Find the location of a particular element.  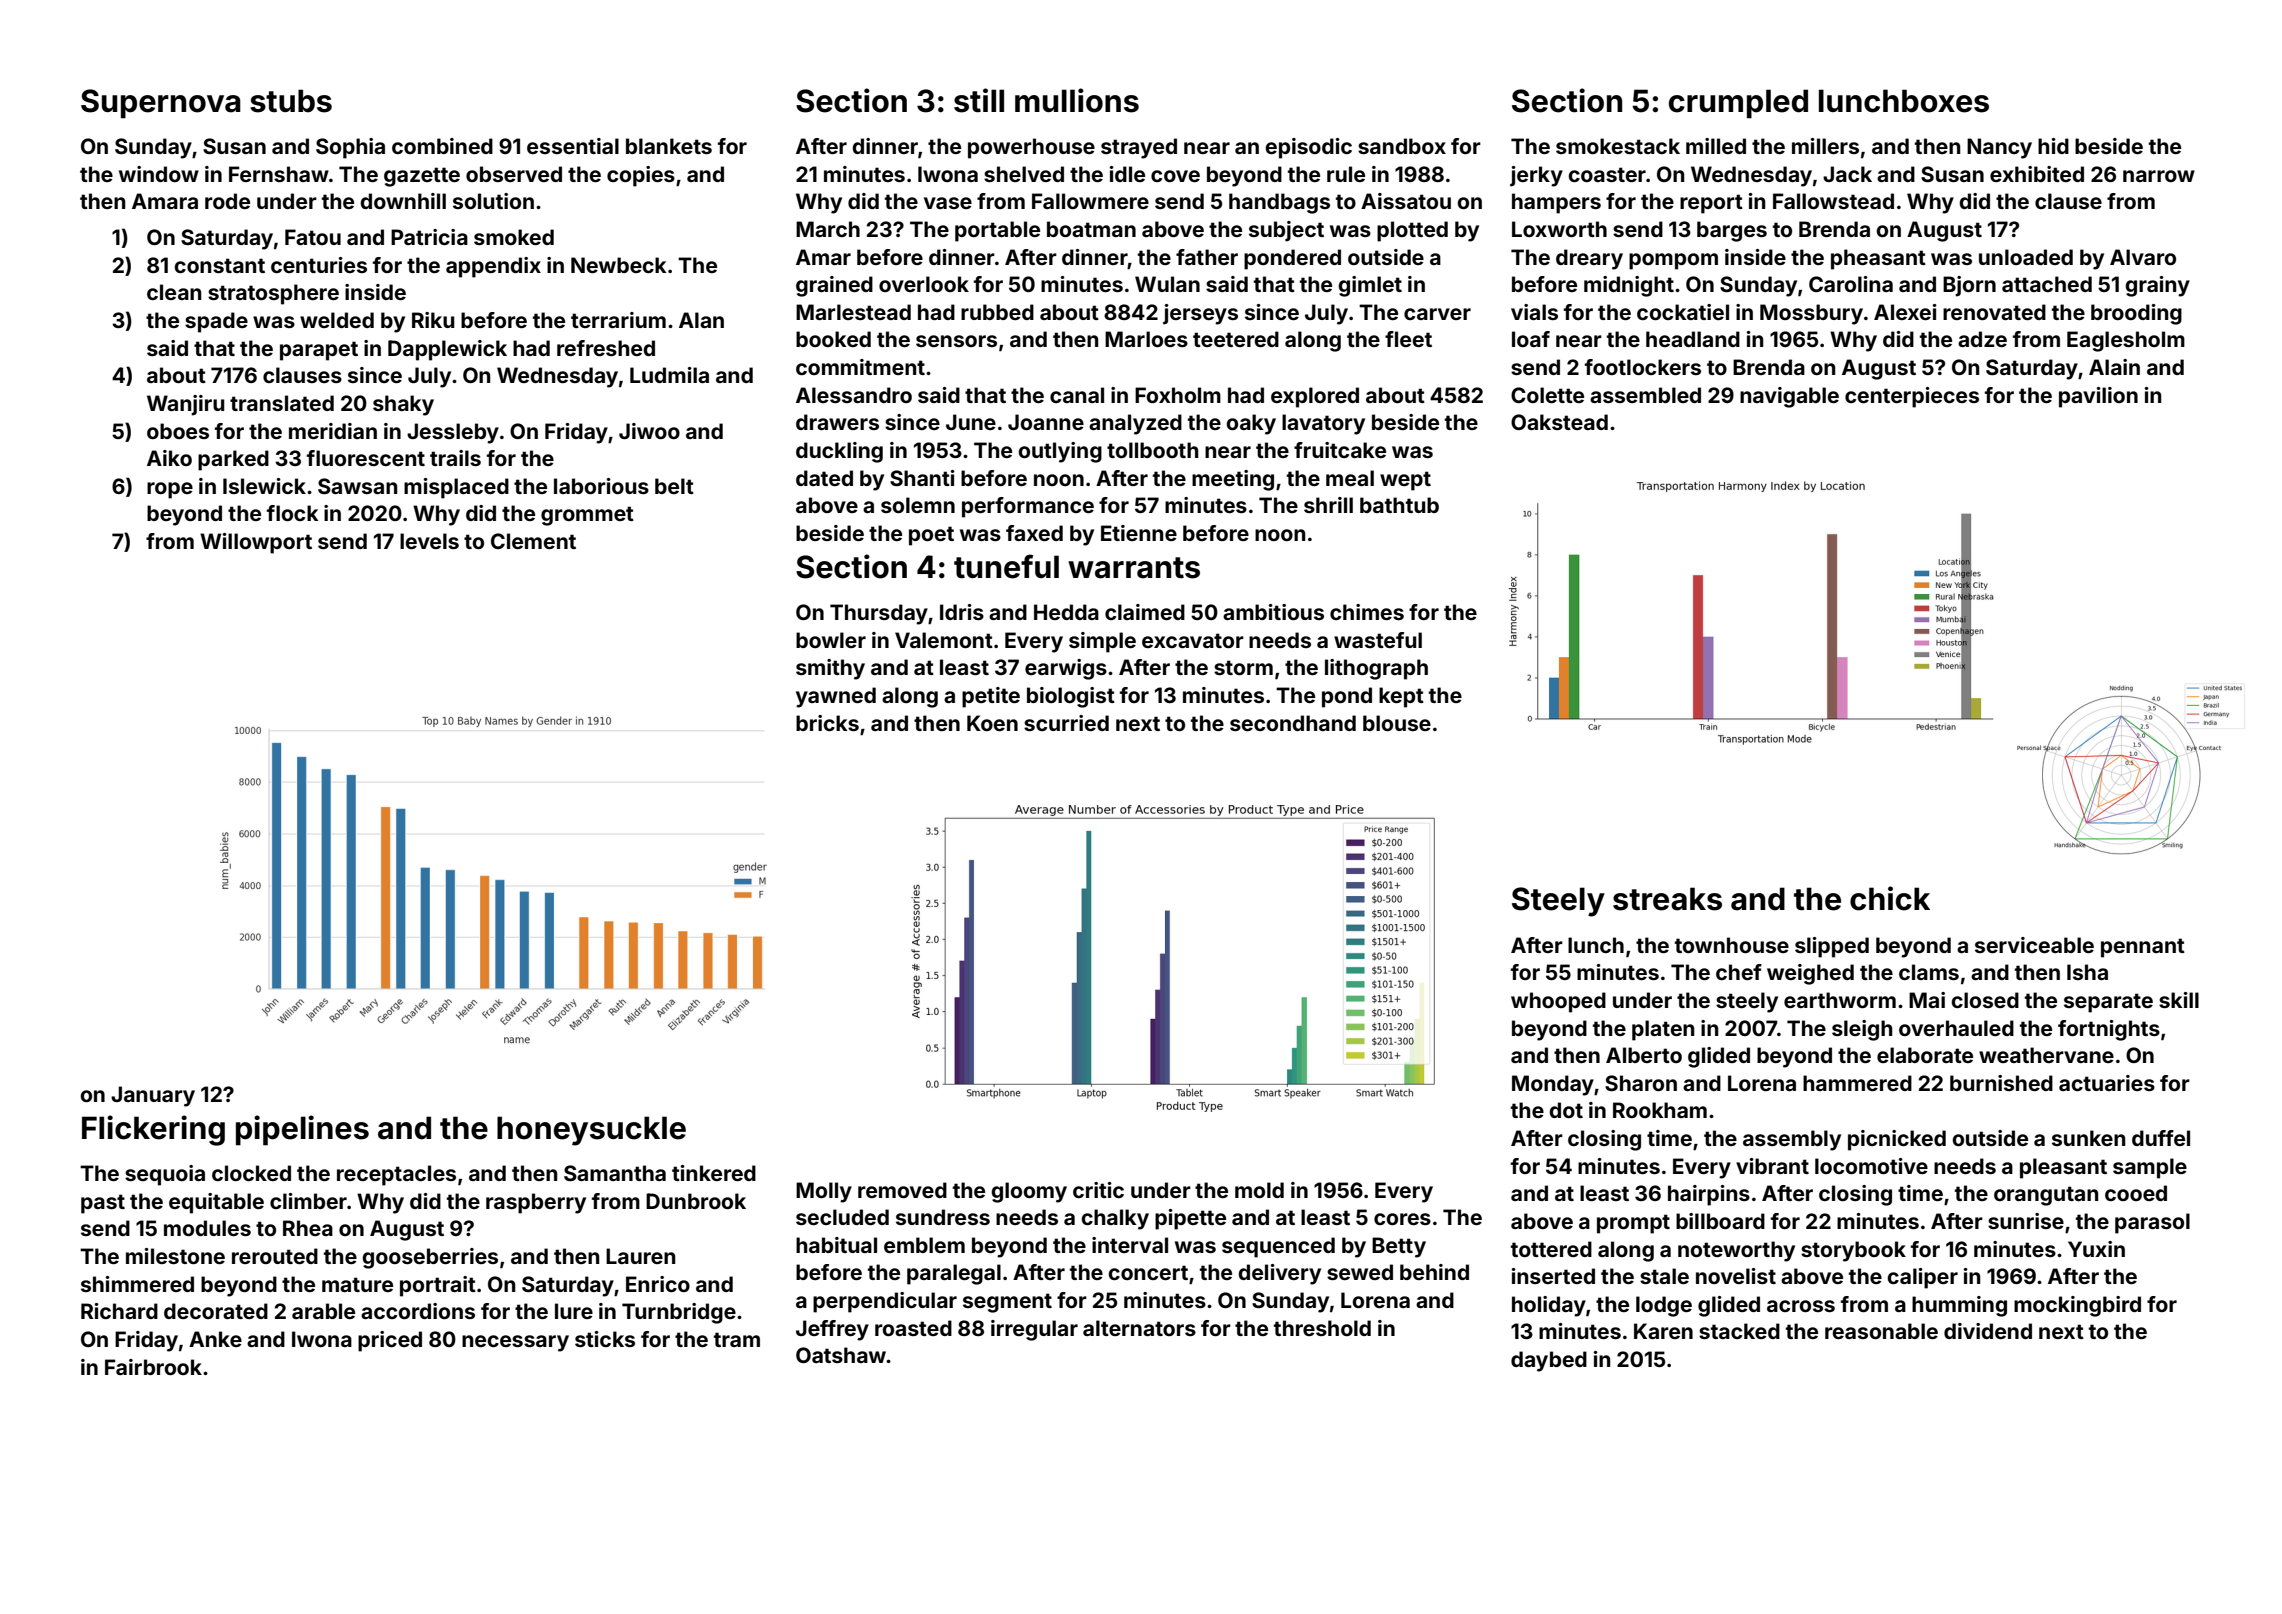

shelved is located at coordinates (1024, 174).
